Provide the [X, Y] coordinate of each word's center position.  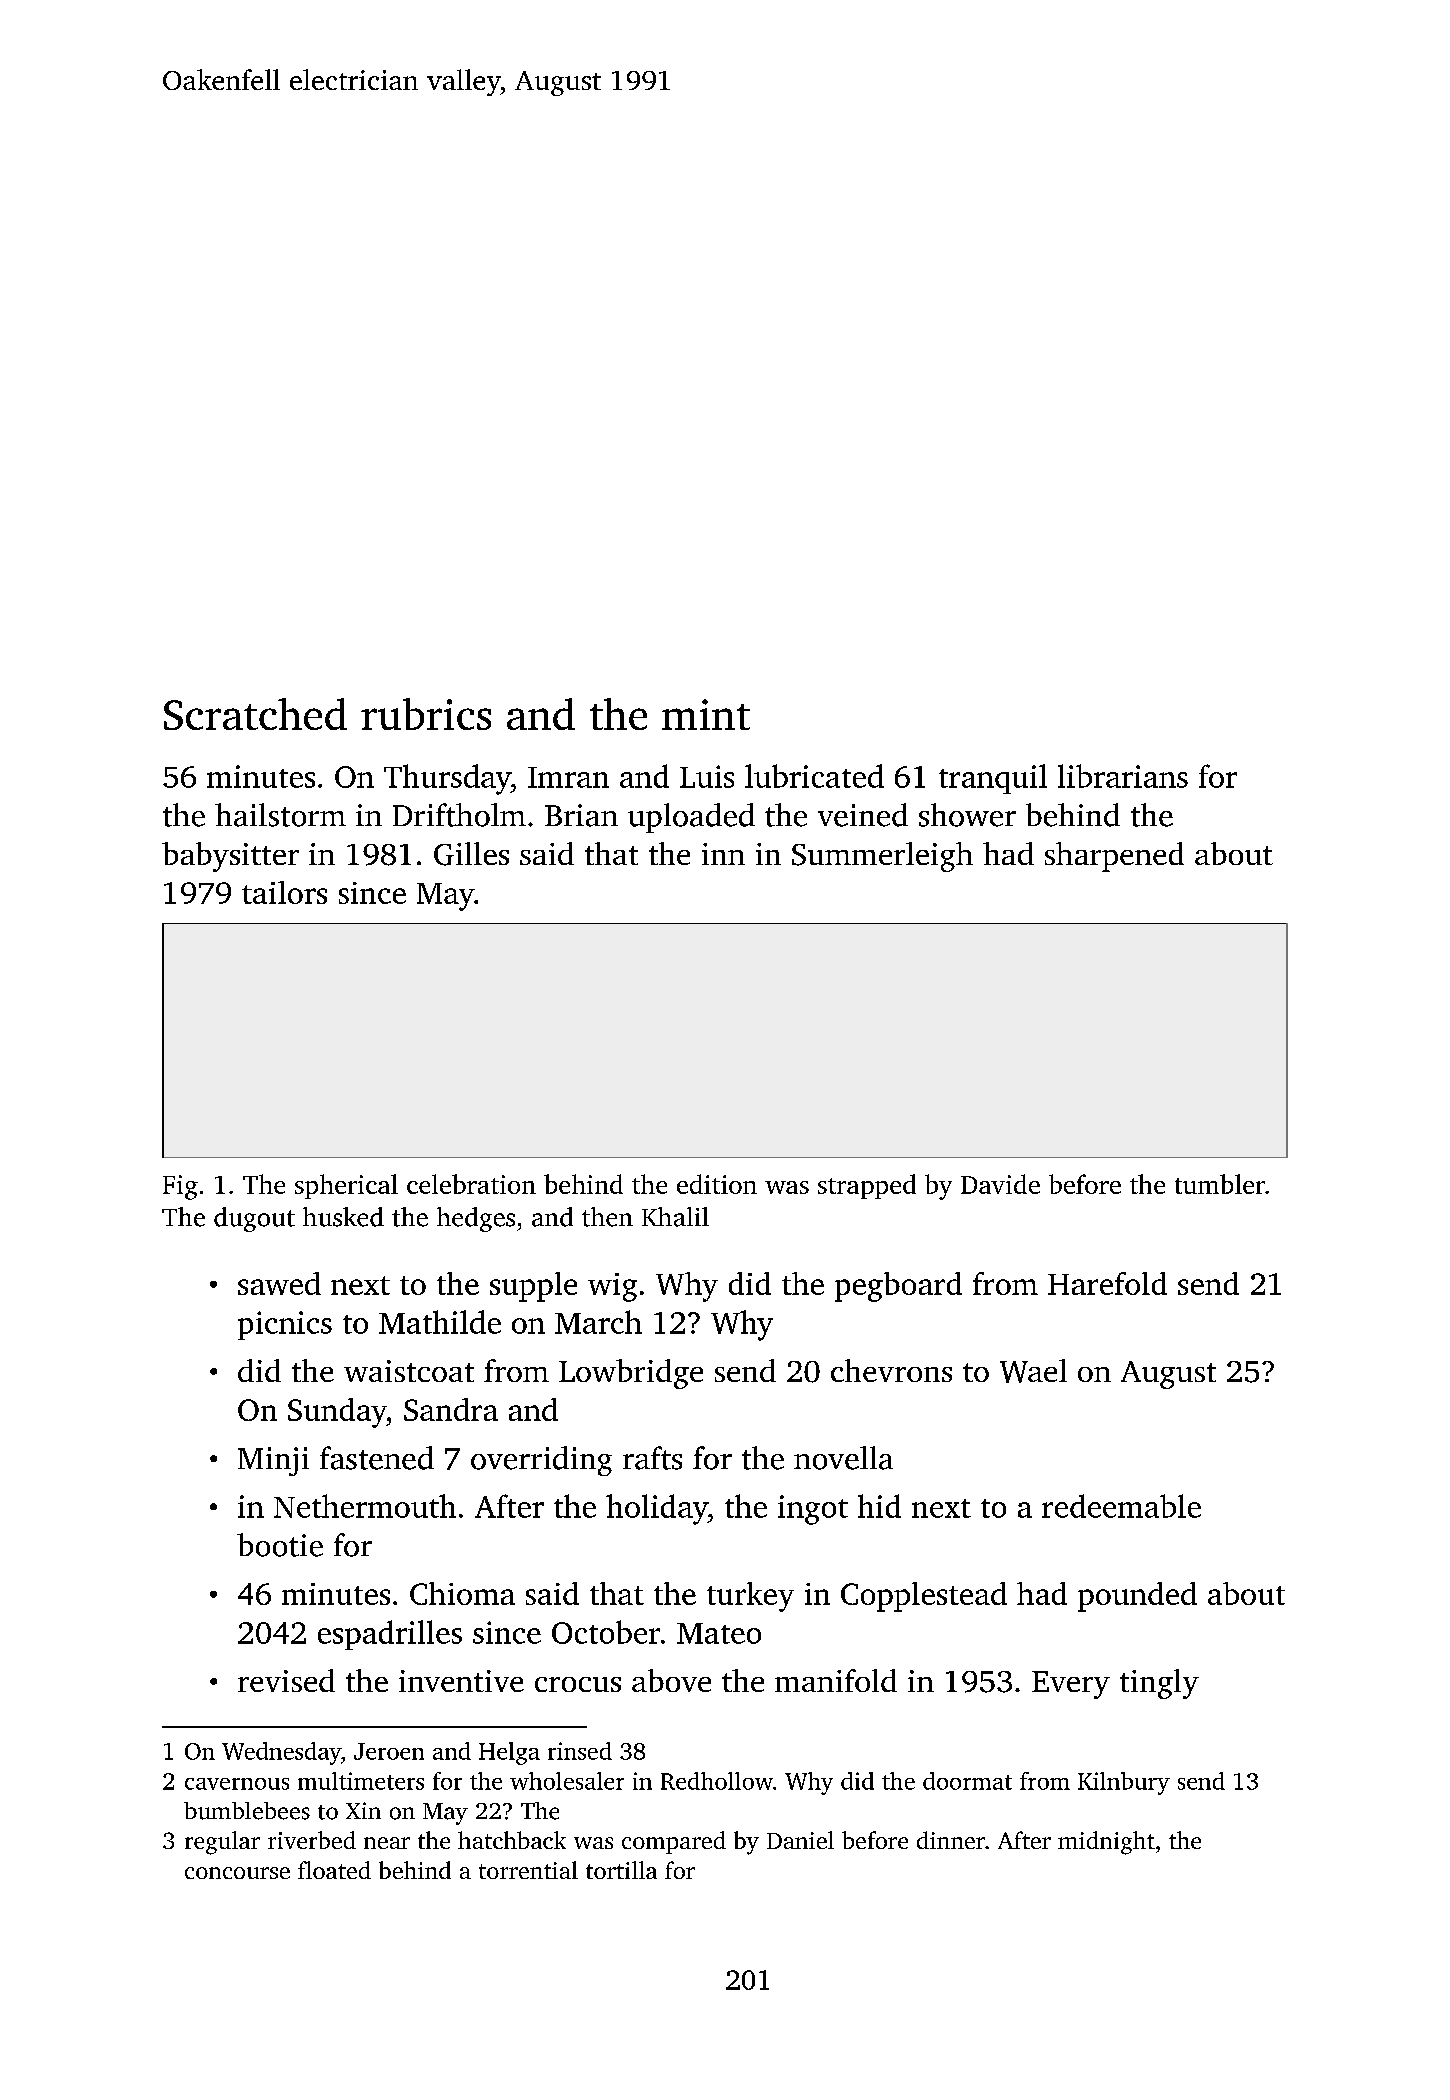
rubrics [426, 714]
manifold [836, 1680]
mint [706, 714]
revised [286, 1680]
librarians [1123, 776]
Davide [1000, 1184]
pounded [1137, 1597]
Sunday [337, 1413]
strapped [867, 1186]
